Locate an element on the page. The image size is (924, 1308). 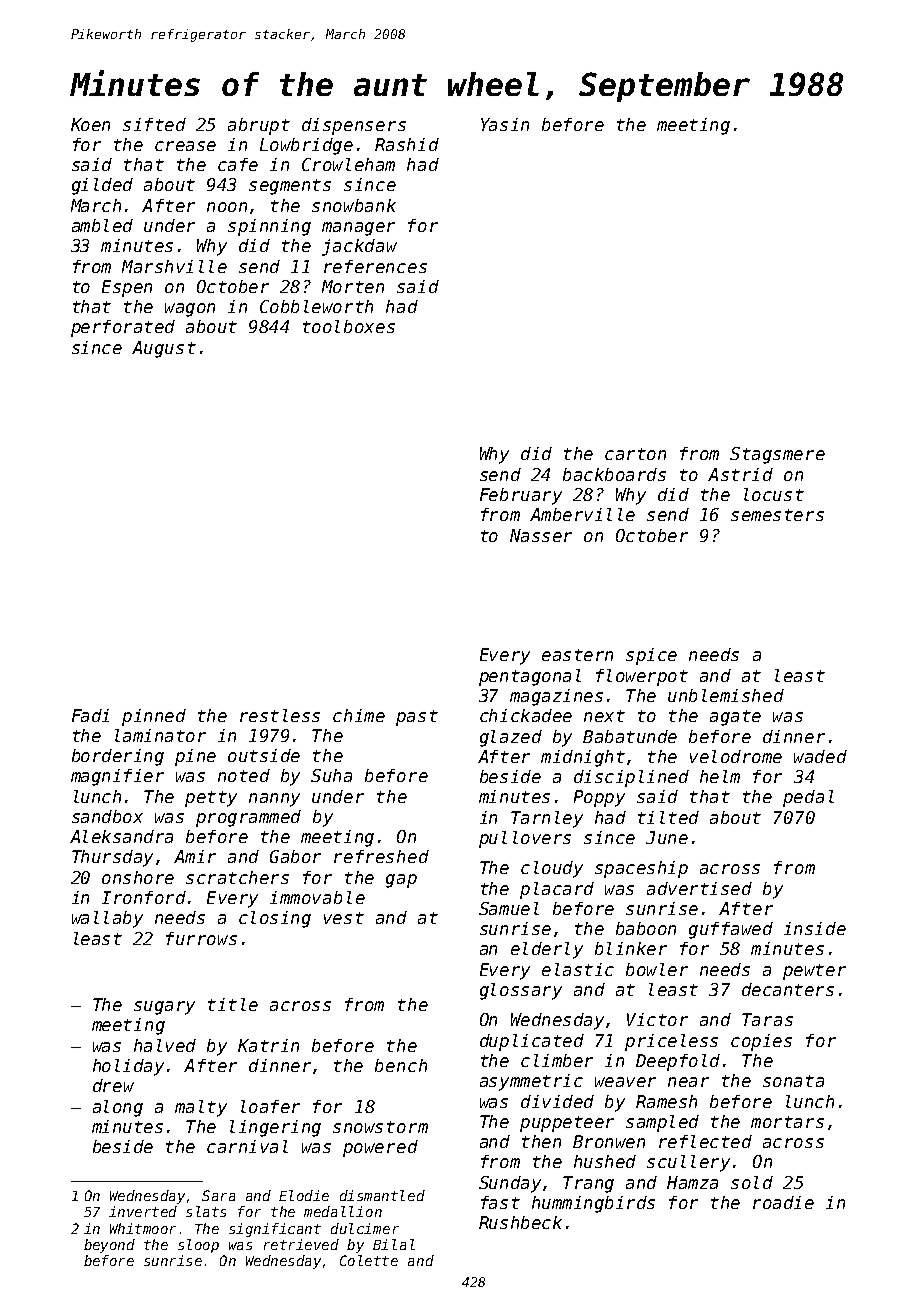
Rashid is located at coordinates (407, 144).
